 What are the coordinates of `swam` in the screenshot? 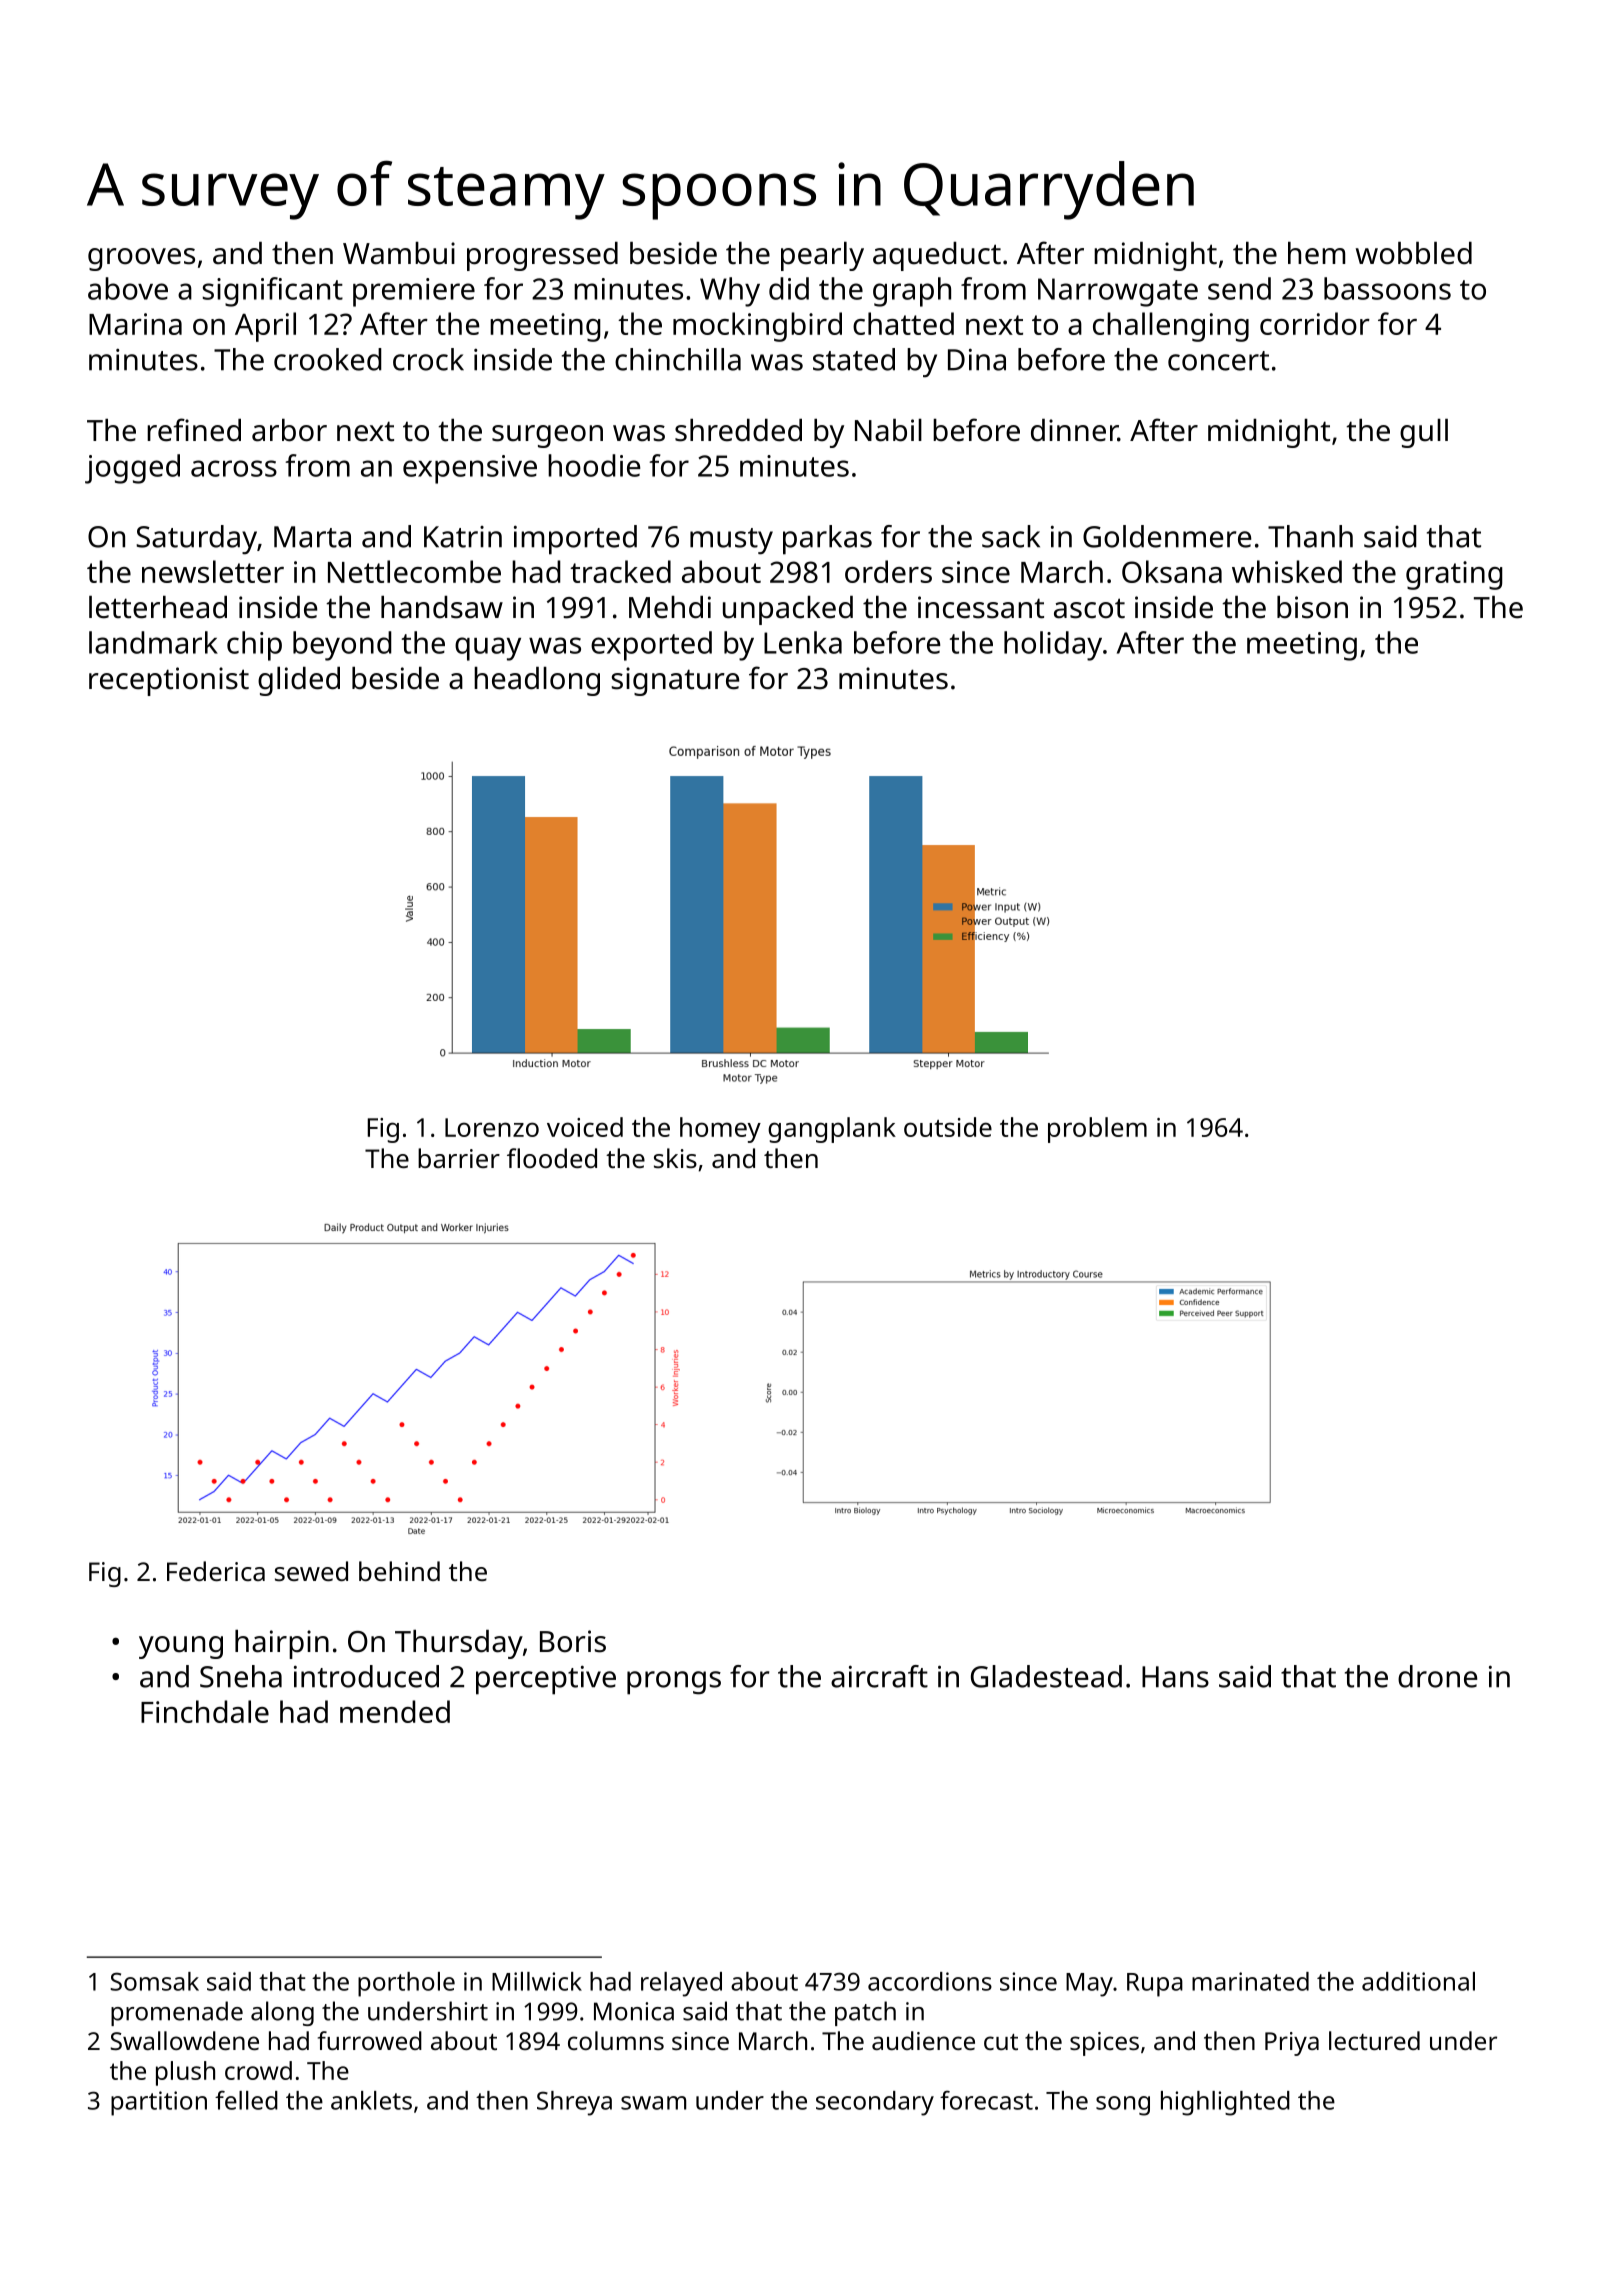 It's located at (653, 2103).
